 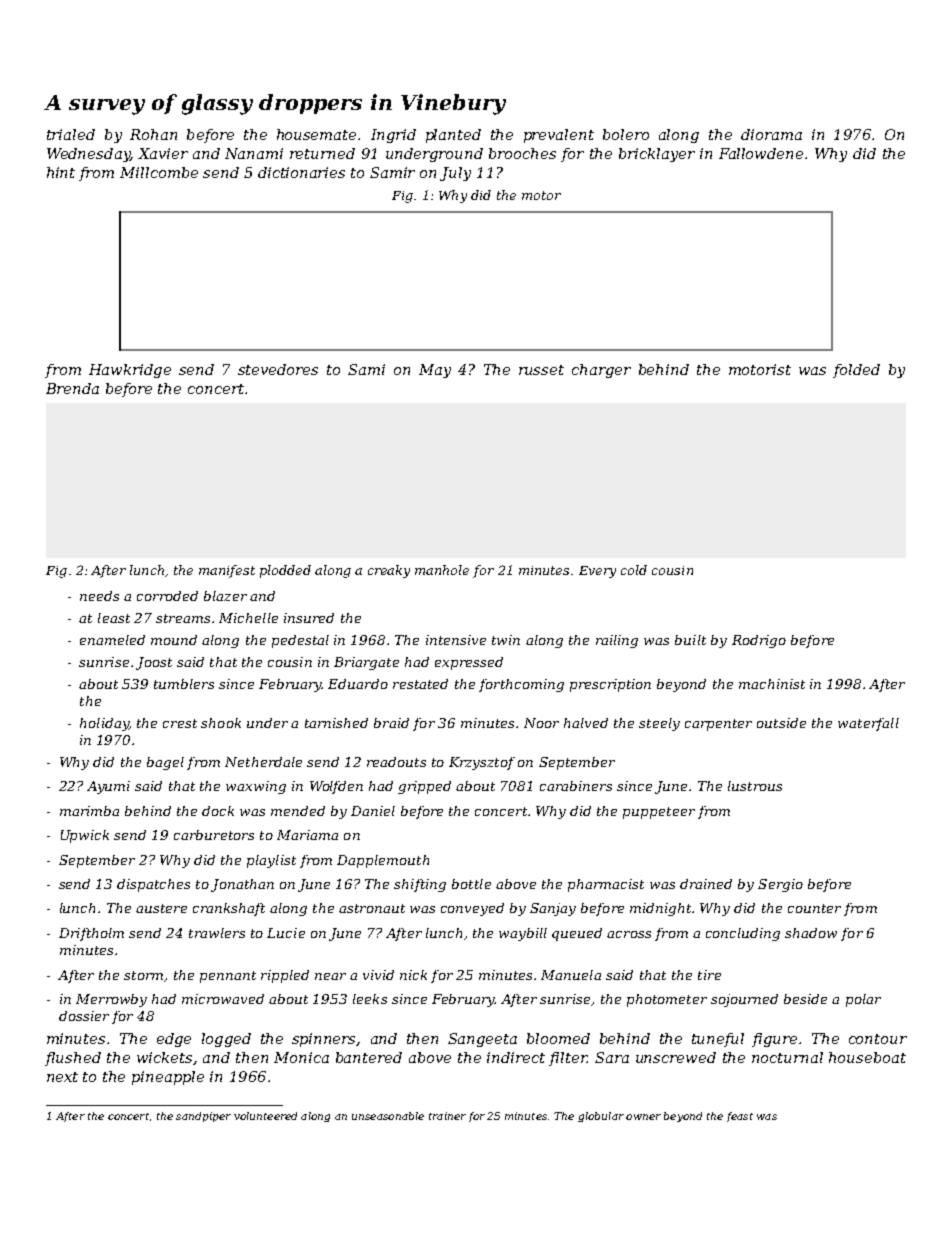 What do you see at coordinates (442, 570) in the document?
I see `manhole` at bounding box center [442, 570].
